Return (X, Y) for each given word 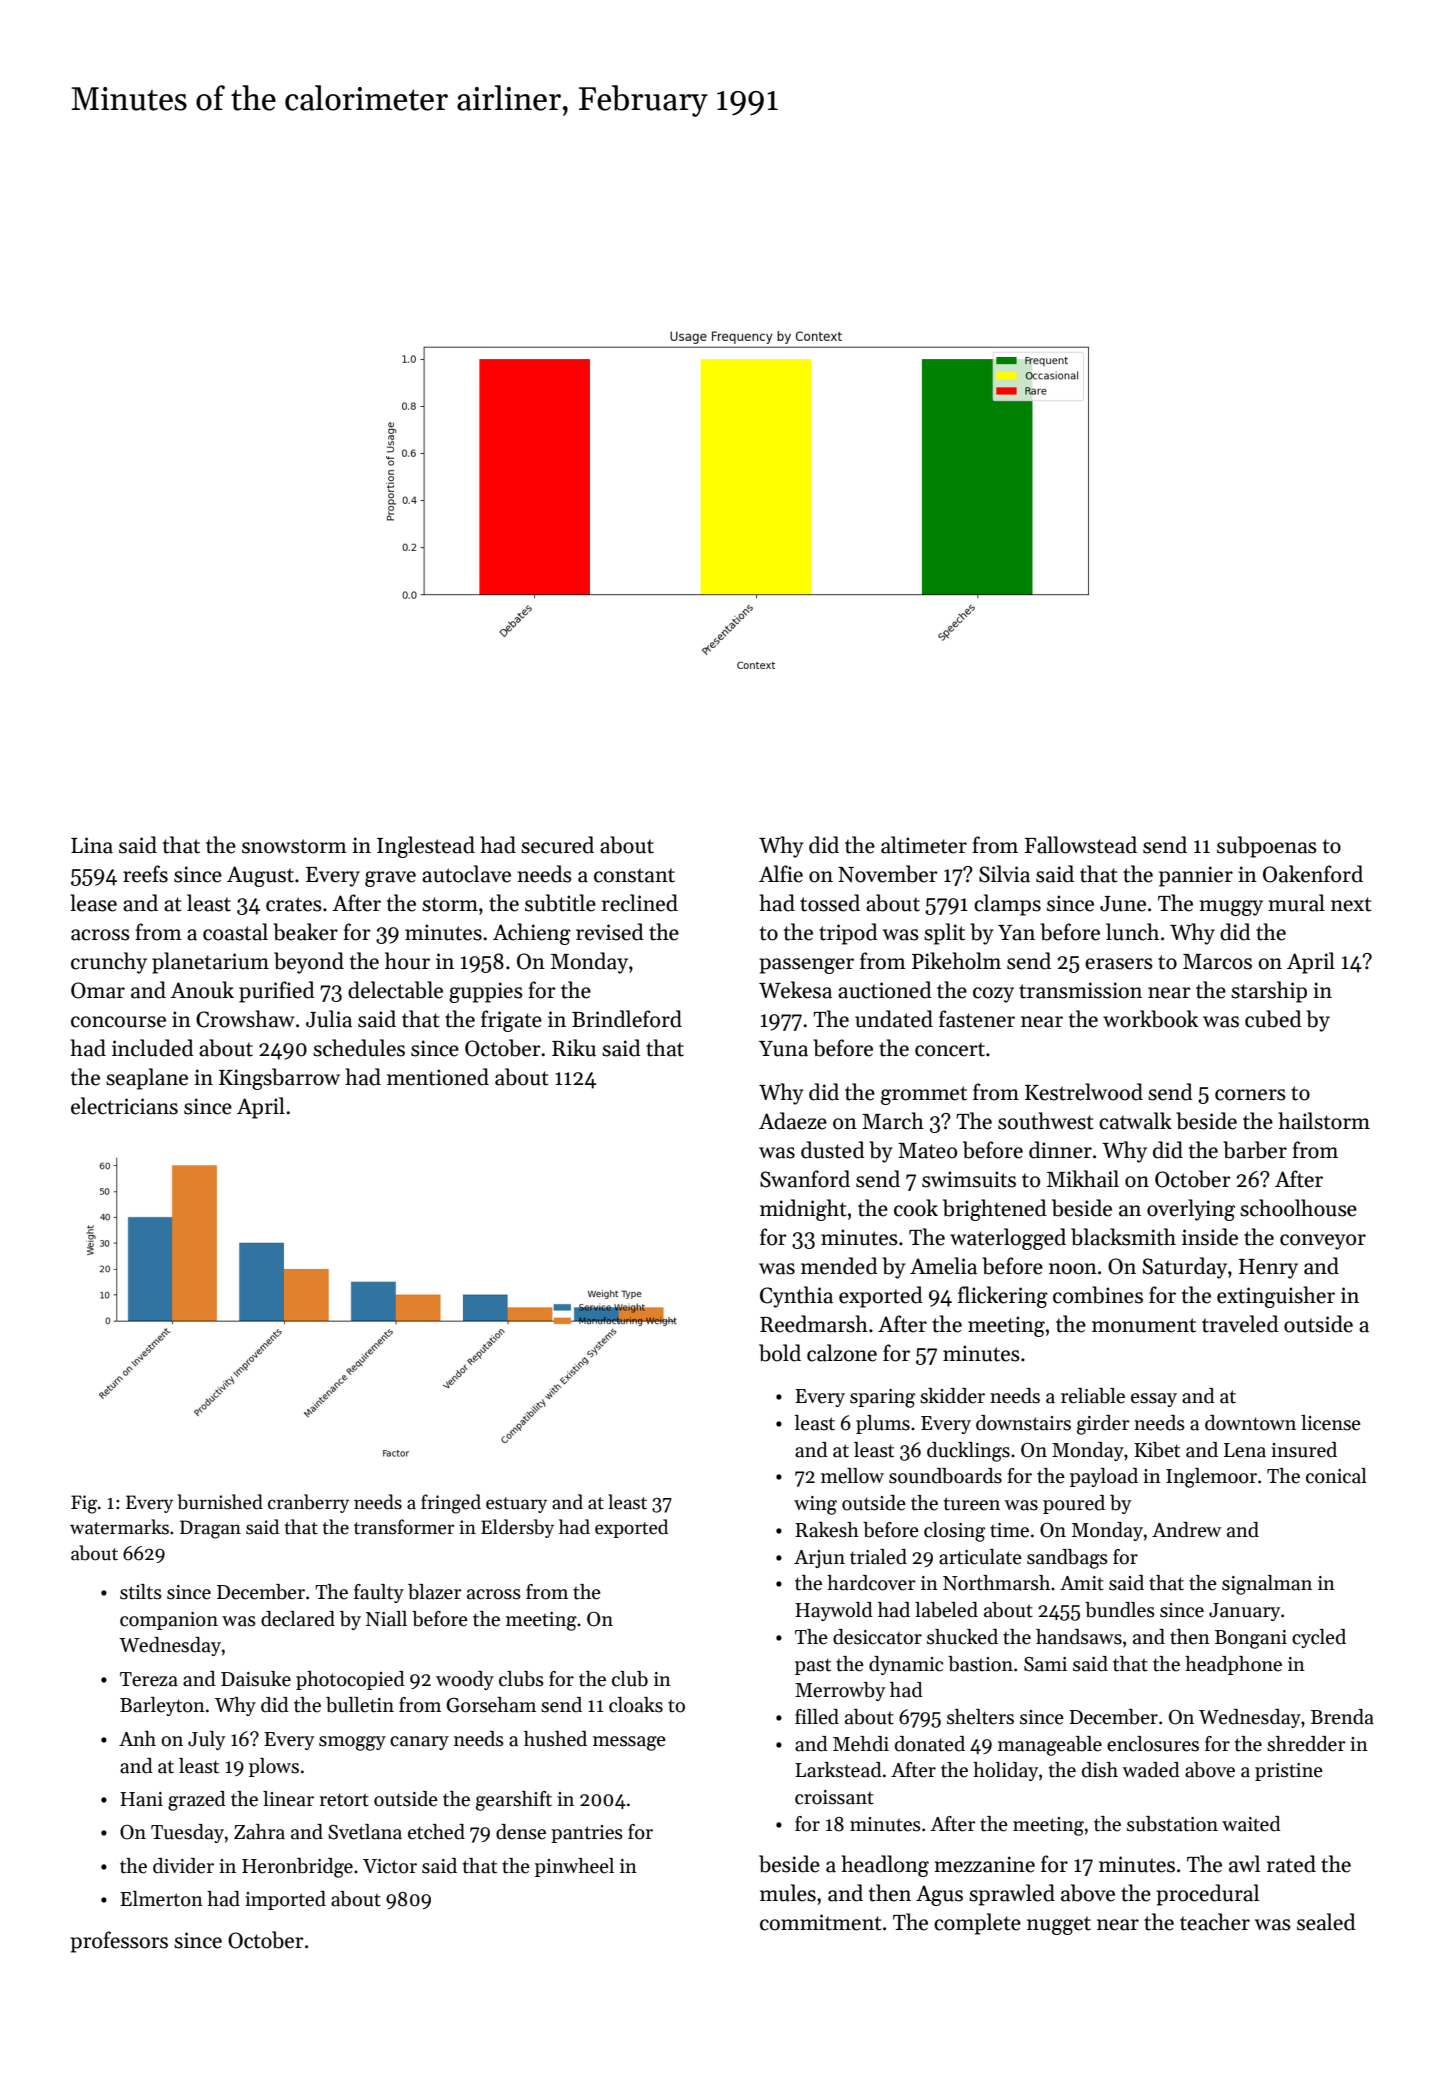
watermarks (119, 1527)
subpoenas (1267, 847)
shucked (962, 1637)
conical (1336, 1476)
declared (298, 1619)
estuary (516, 1505)
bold (780, 1353)
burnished (220, 1502)
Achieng (532, 934)
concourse (118, 1022)
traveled (1240, 1324)
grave (390, 879)
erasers (1119, 964)
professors (119, 1942)
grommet (924, 1095)
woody (465, 1680)
